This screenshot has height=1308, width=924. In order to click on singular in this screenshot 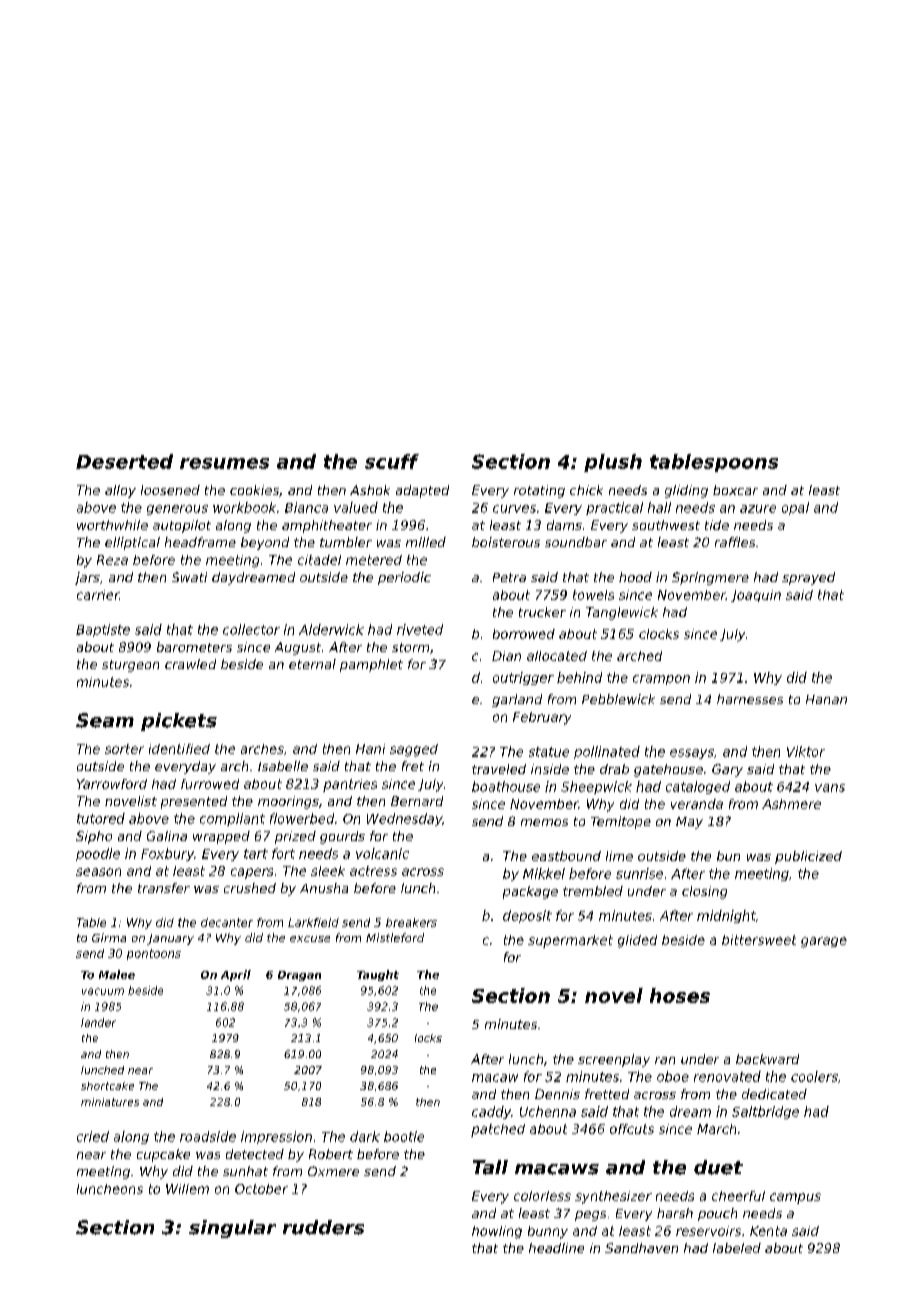, I will do `click(232, 1229)`.
